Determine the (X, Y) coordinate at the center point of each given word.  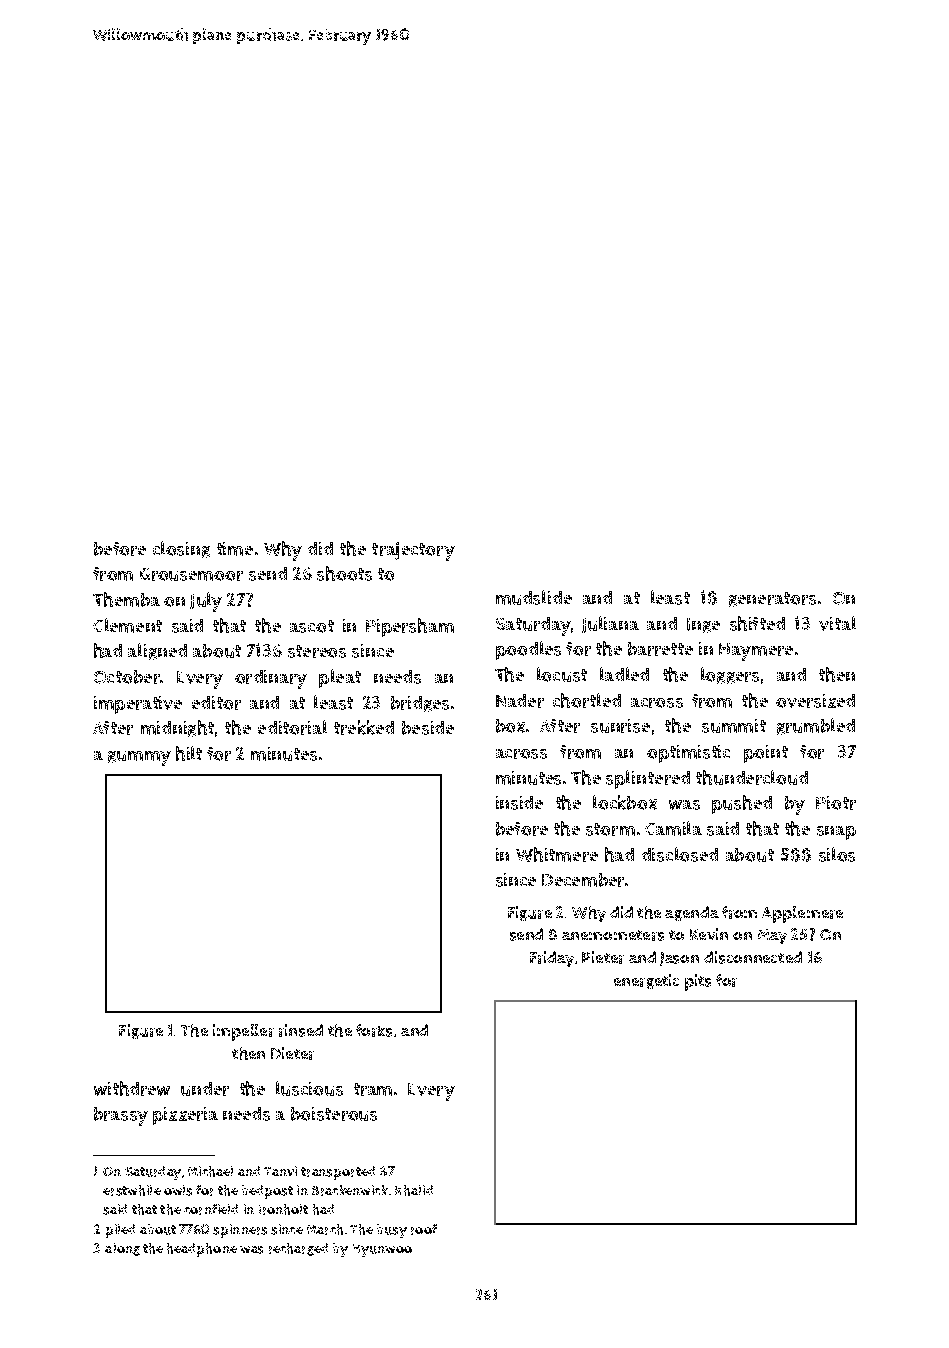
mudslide (534, 597)
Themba (126, 599)
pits (698, 982)
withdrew (132, 1088)
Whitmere (557, 854)
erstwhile (132, 1190)
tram (373, 1089)
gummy (139, 758)
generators (772, 599)
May (772, 936)
